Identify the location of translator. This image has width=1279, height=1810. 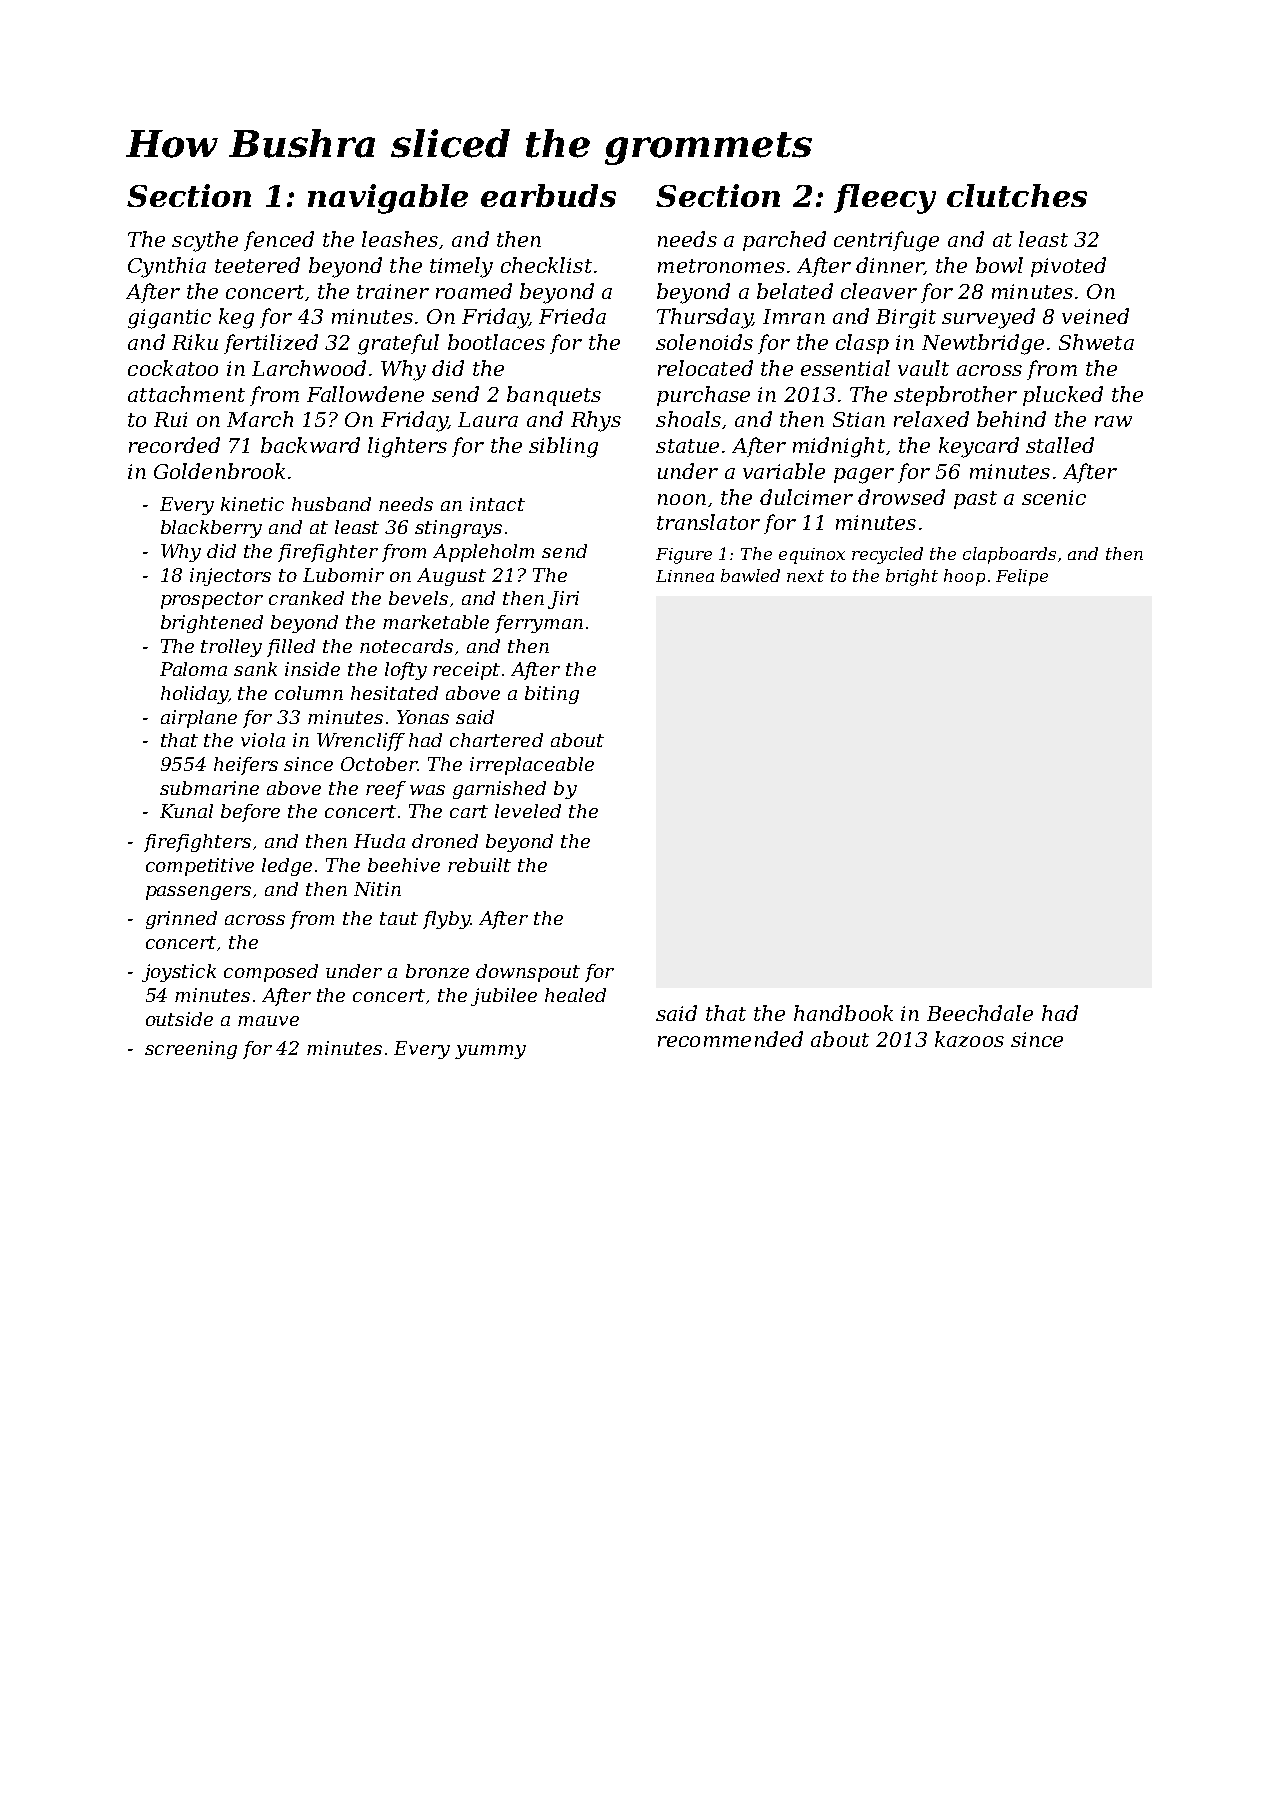
(708, 522).
